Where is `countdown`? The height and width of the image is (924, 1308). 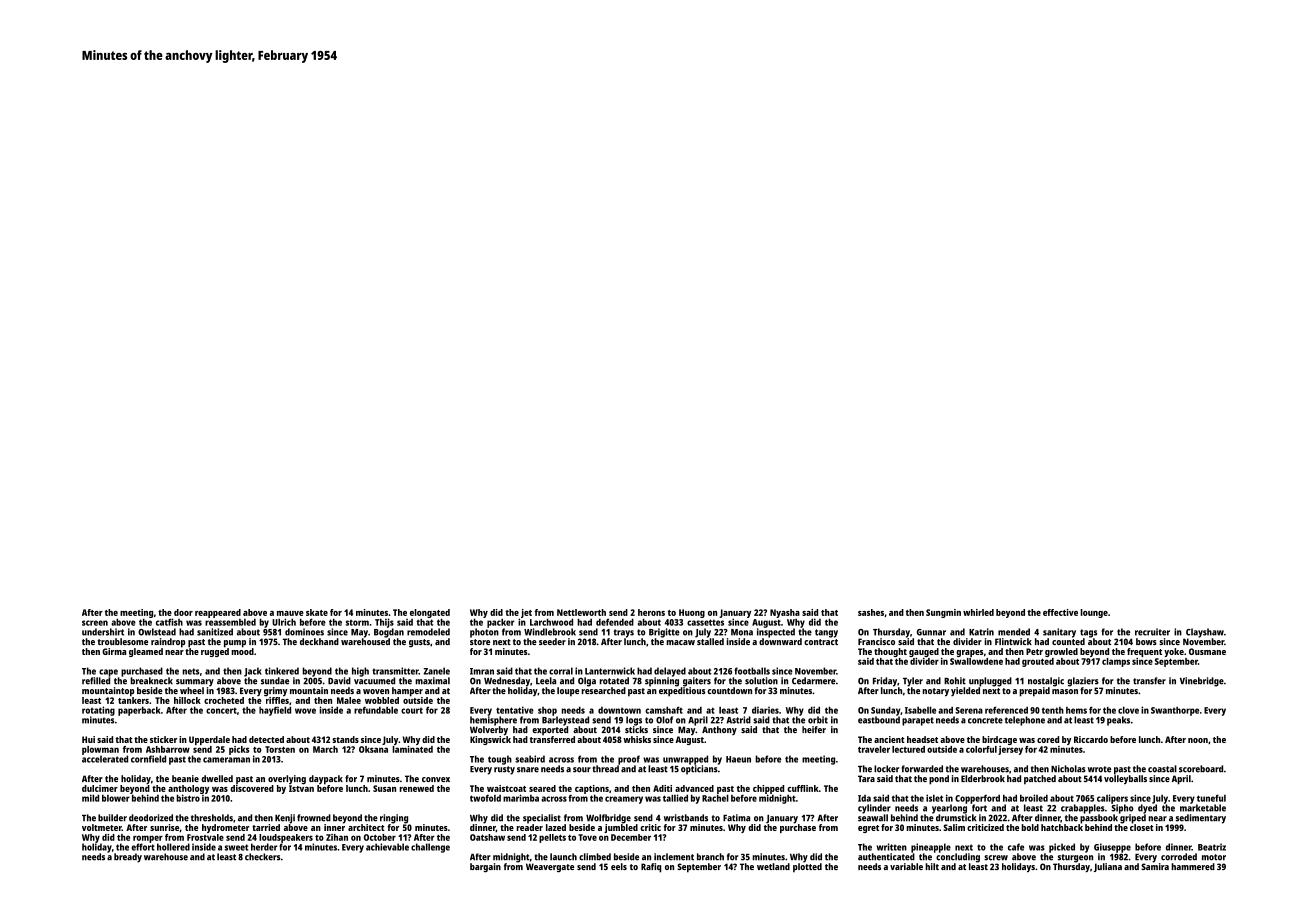
countdown is located at coordinates (729, 690).
